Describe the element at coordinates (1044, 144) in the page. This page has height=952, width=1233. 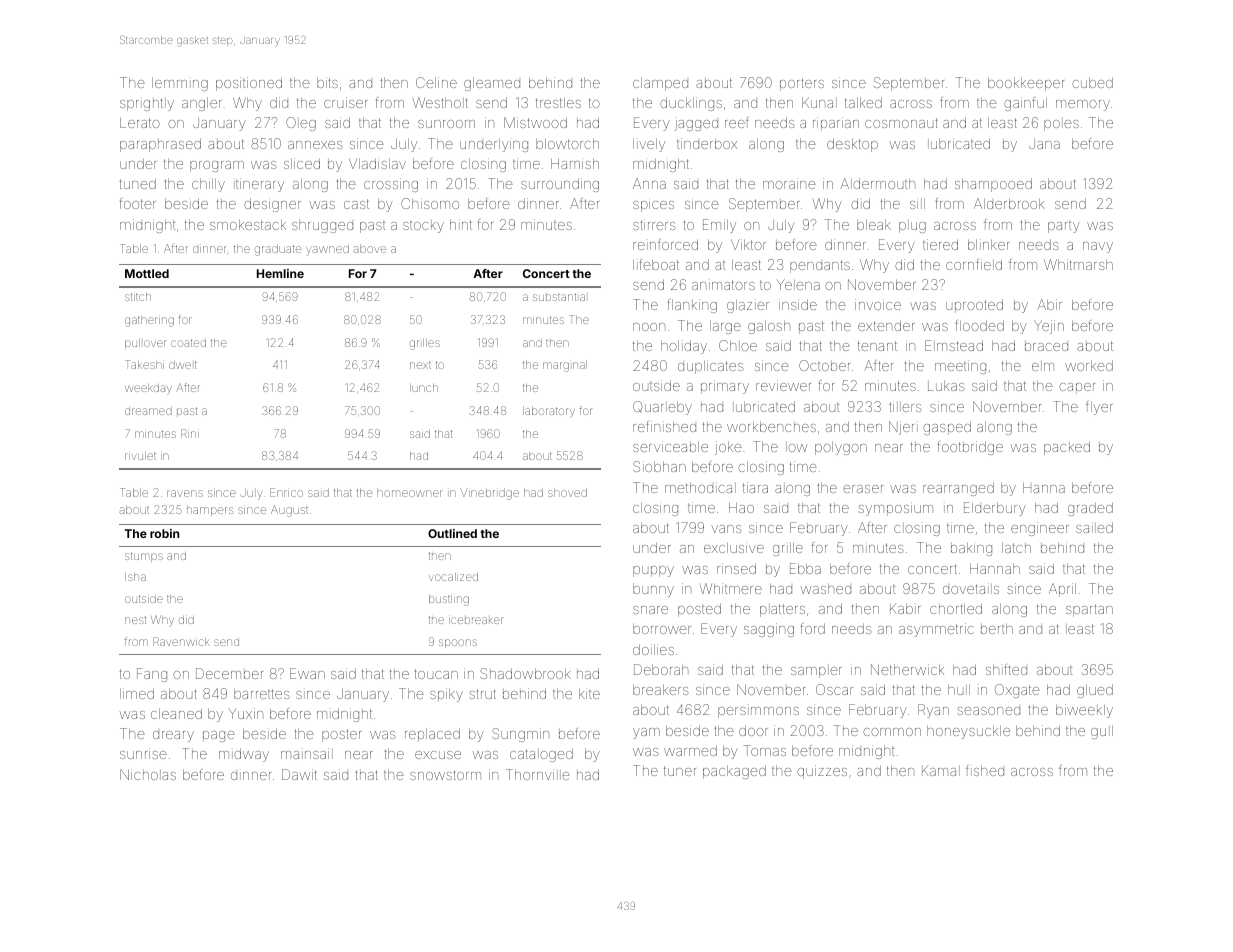
I see `Jana` at that location.
